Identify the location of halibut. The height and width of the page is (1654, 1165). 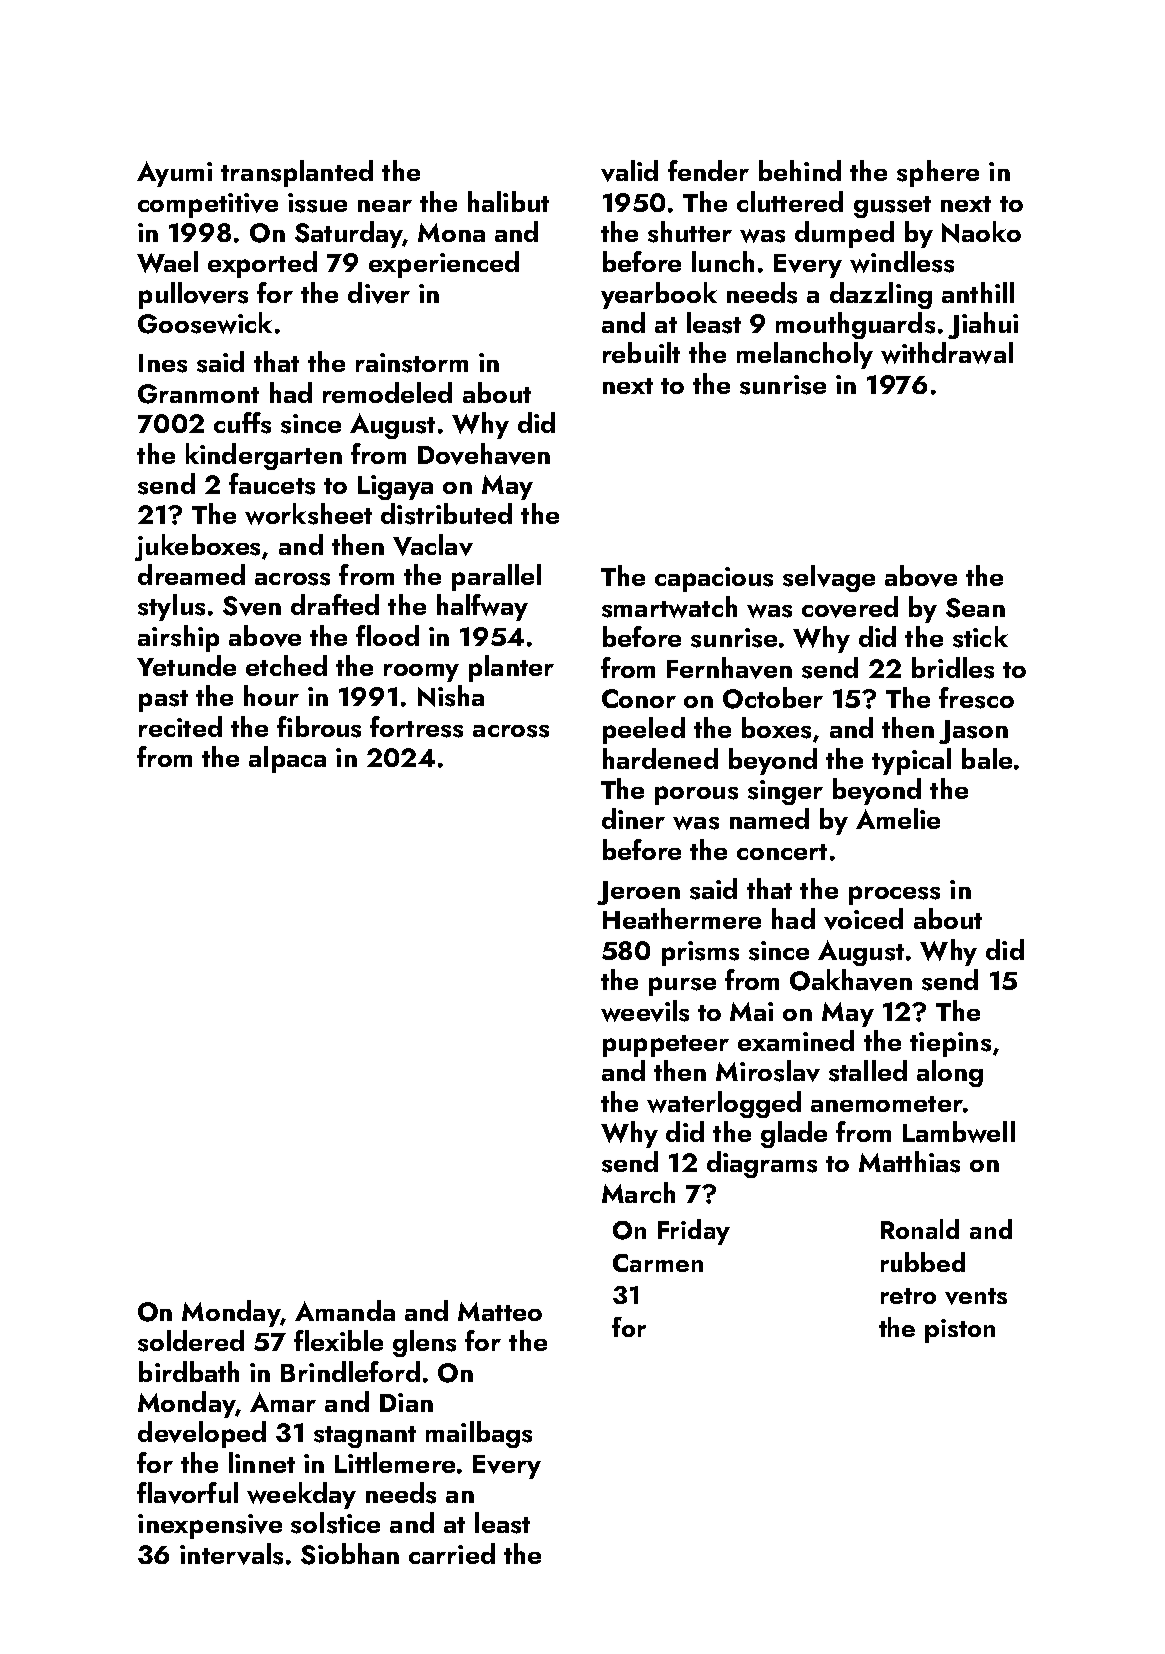
(508, 201).
